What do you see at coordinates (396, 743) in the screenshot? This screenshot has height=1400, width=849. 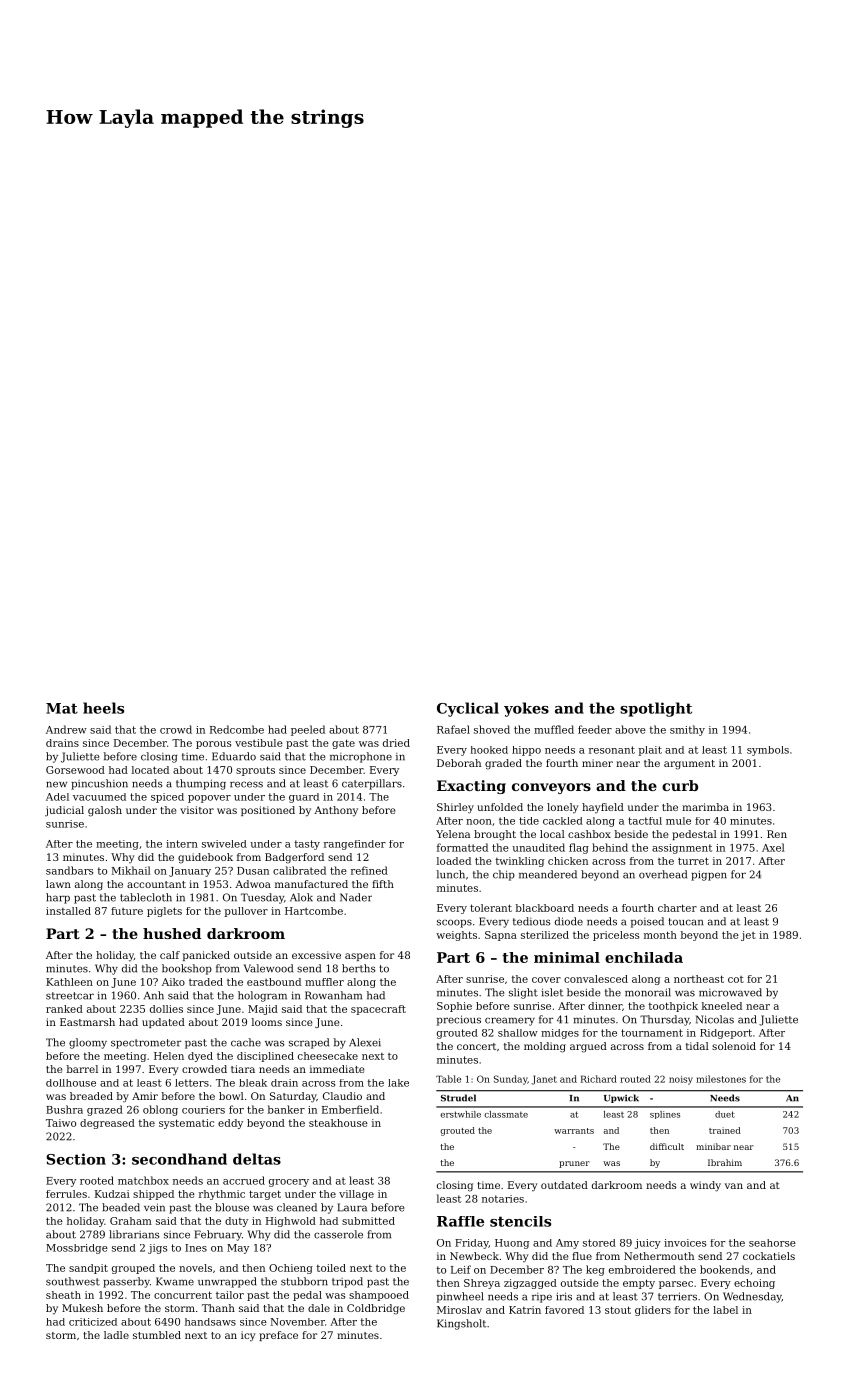 I see `dried` at bounding box center [396, 743].
